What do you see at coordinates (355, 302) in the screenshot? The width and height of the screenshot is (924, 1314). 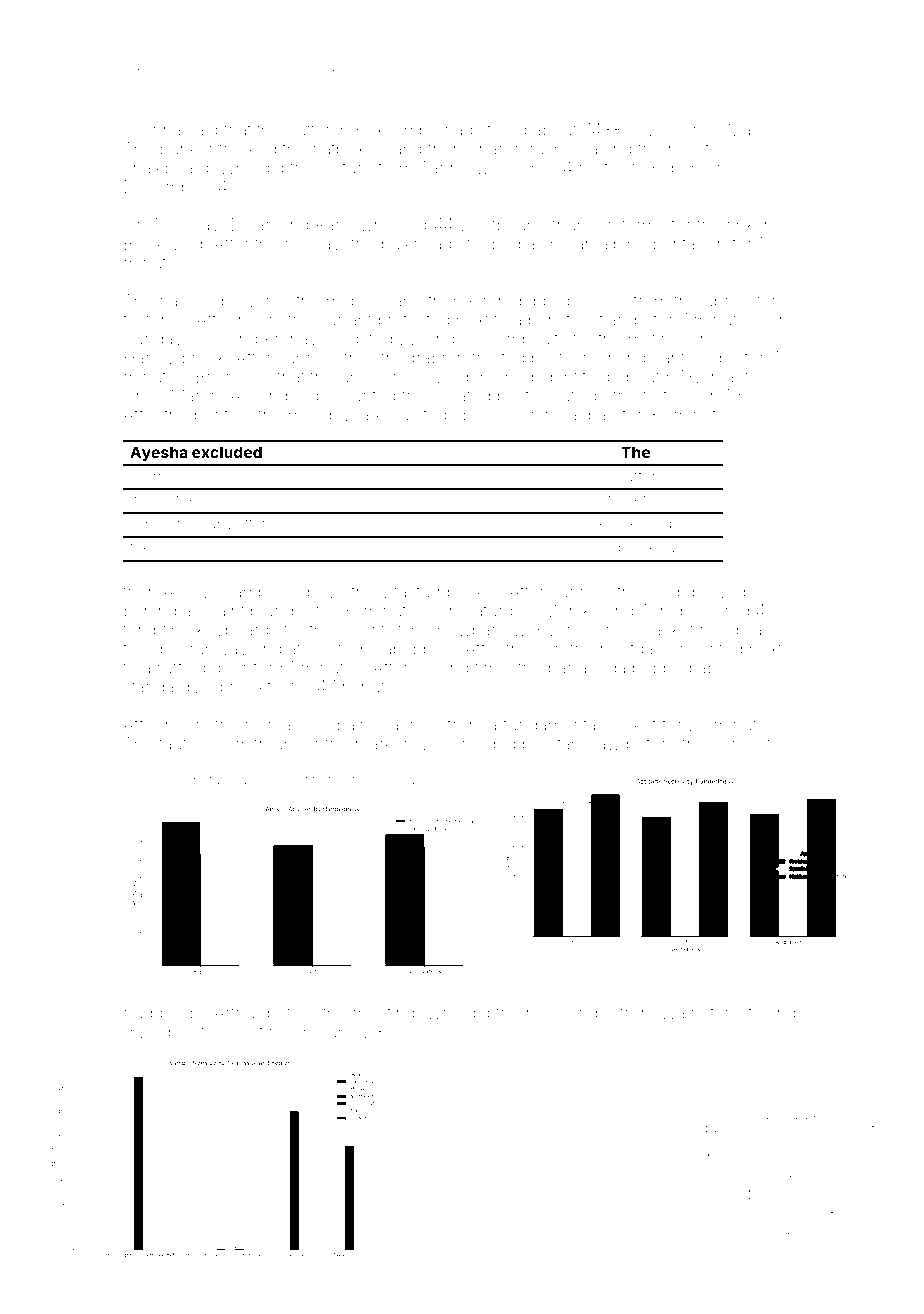 I see `midges` at bounding box center [355, 302].
